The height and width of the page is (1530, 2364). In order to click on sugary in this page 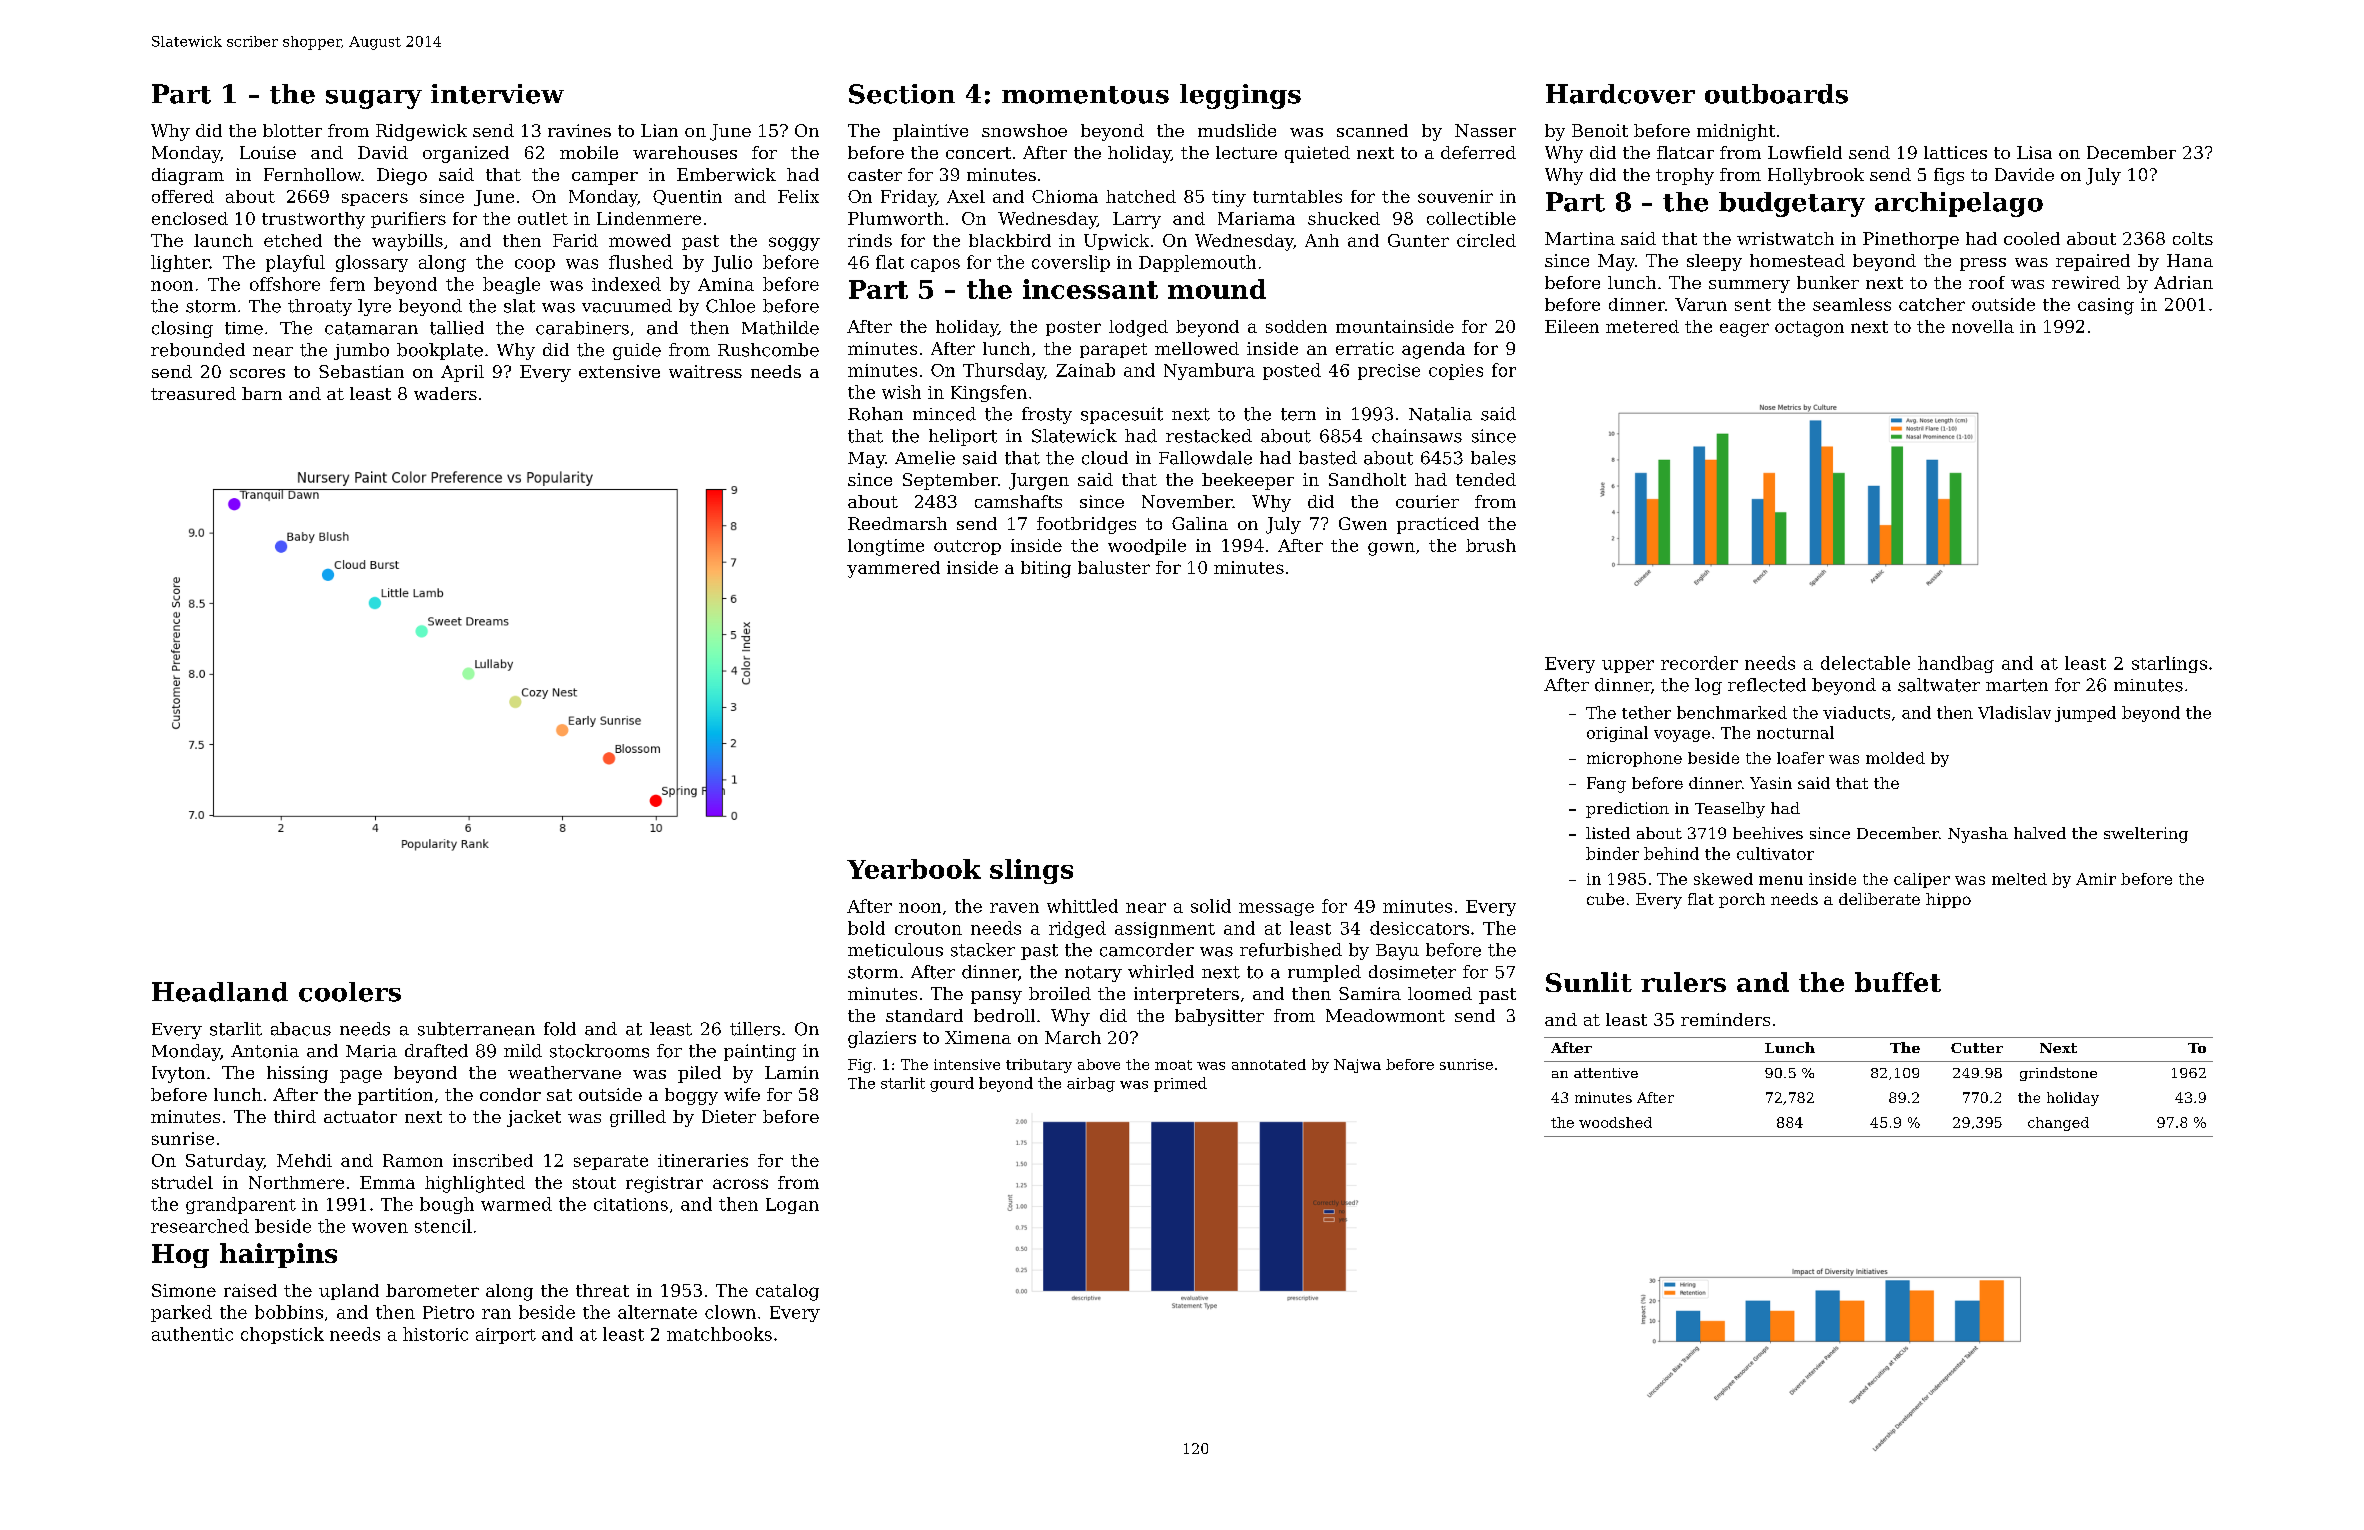, I will do `click(374, 99)`.
